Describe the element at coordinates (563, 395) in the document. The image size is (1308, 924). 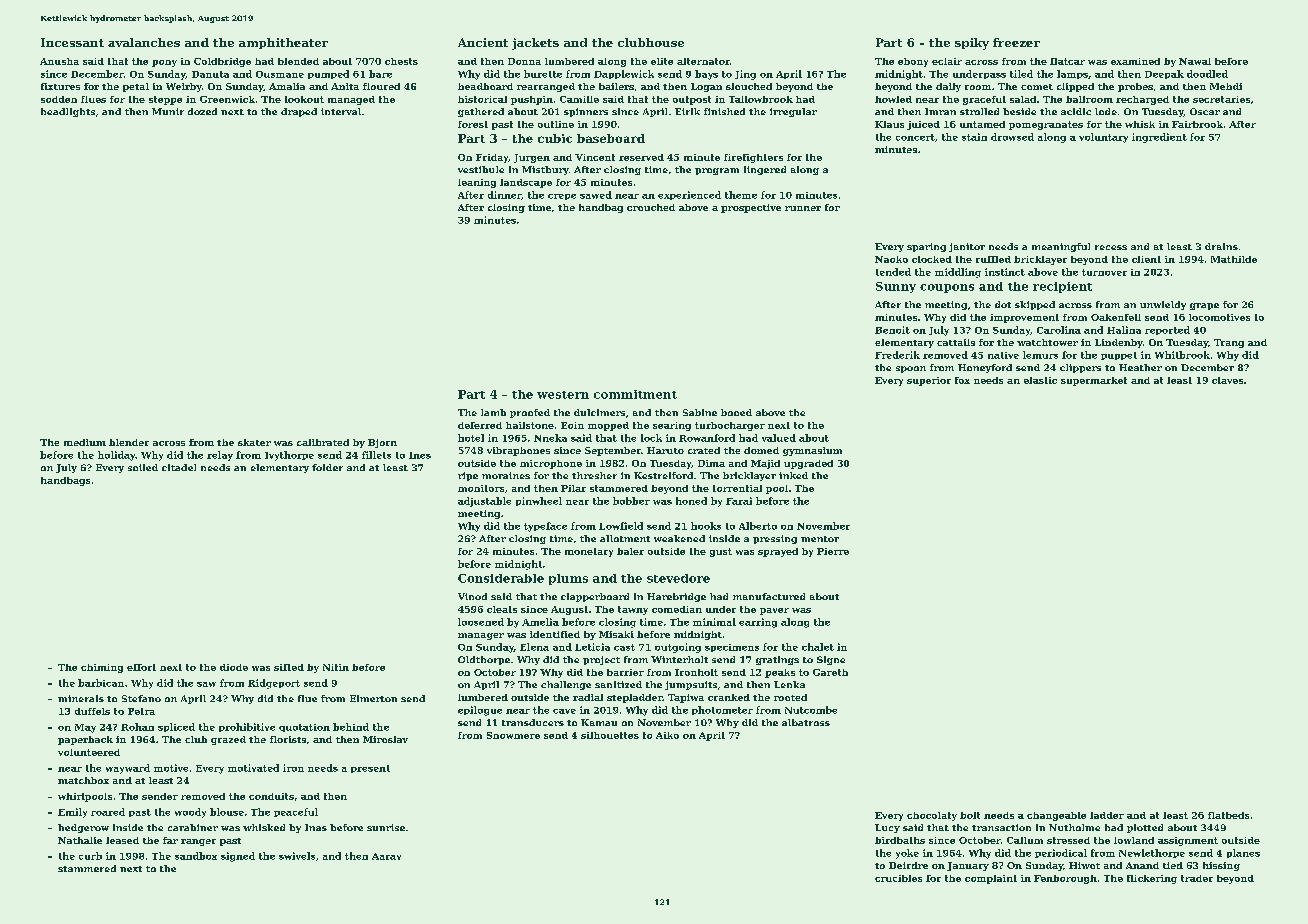
I see `western` at that location.
